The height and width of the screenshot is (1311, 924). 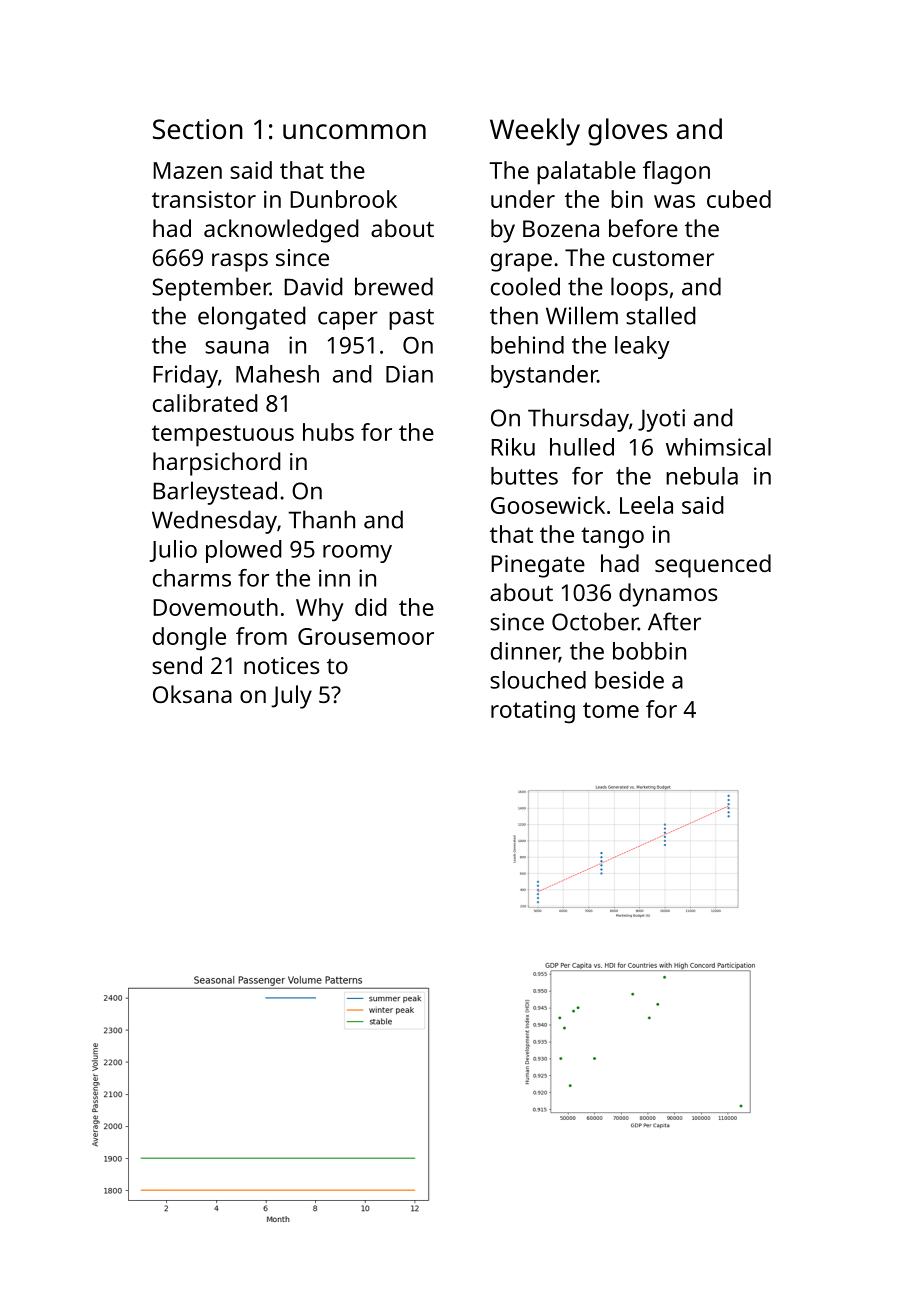 I want to click on Barleystead, so click(x=215, y=493).
